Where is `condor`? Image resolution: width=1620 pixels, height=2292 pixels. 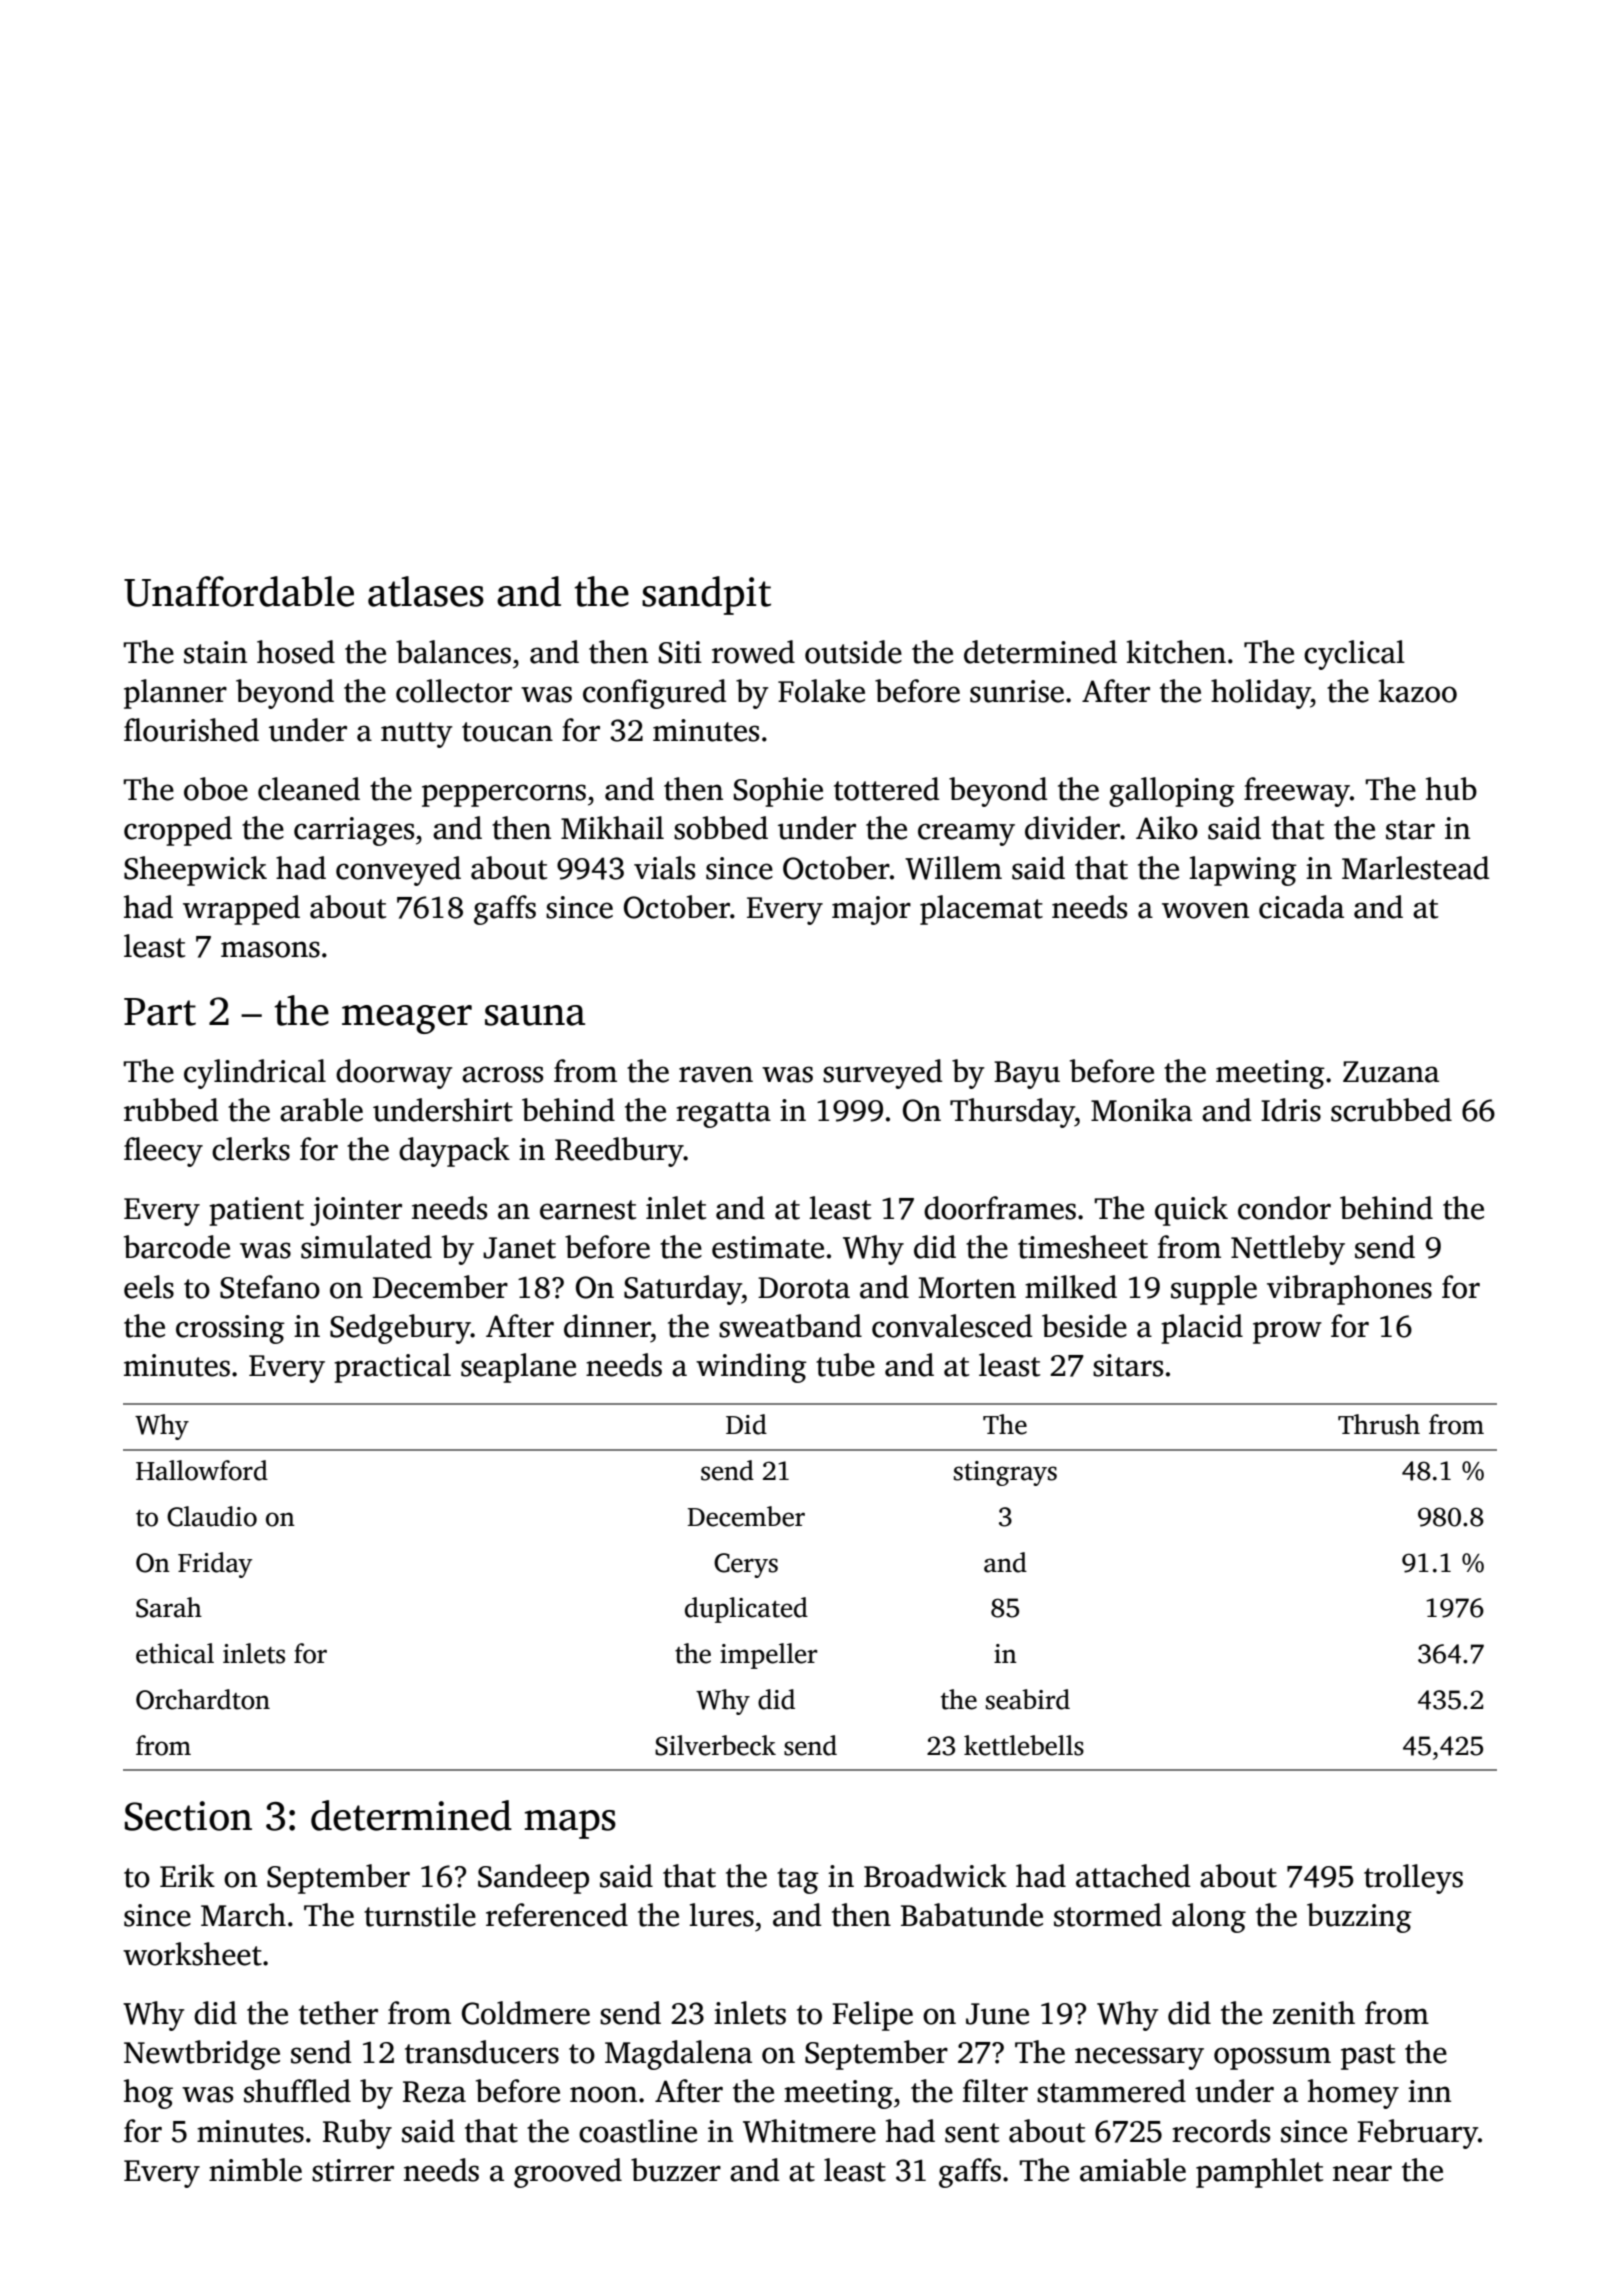 condor is located at coordinates (1284, 1208).
